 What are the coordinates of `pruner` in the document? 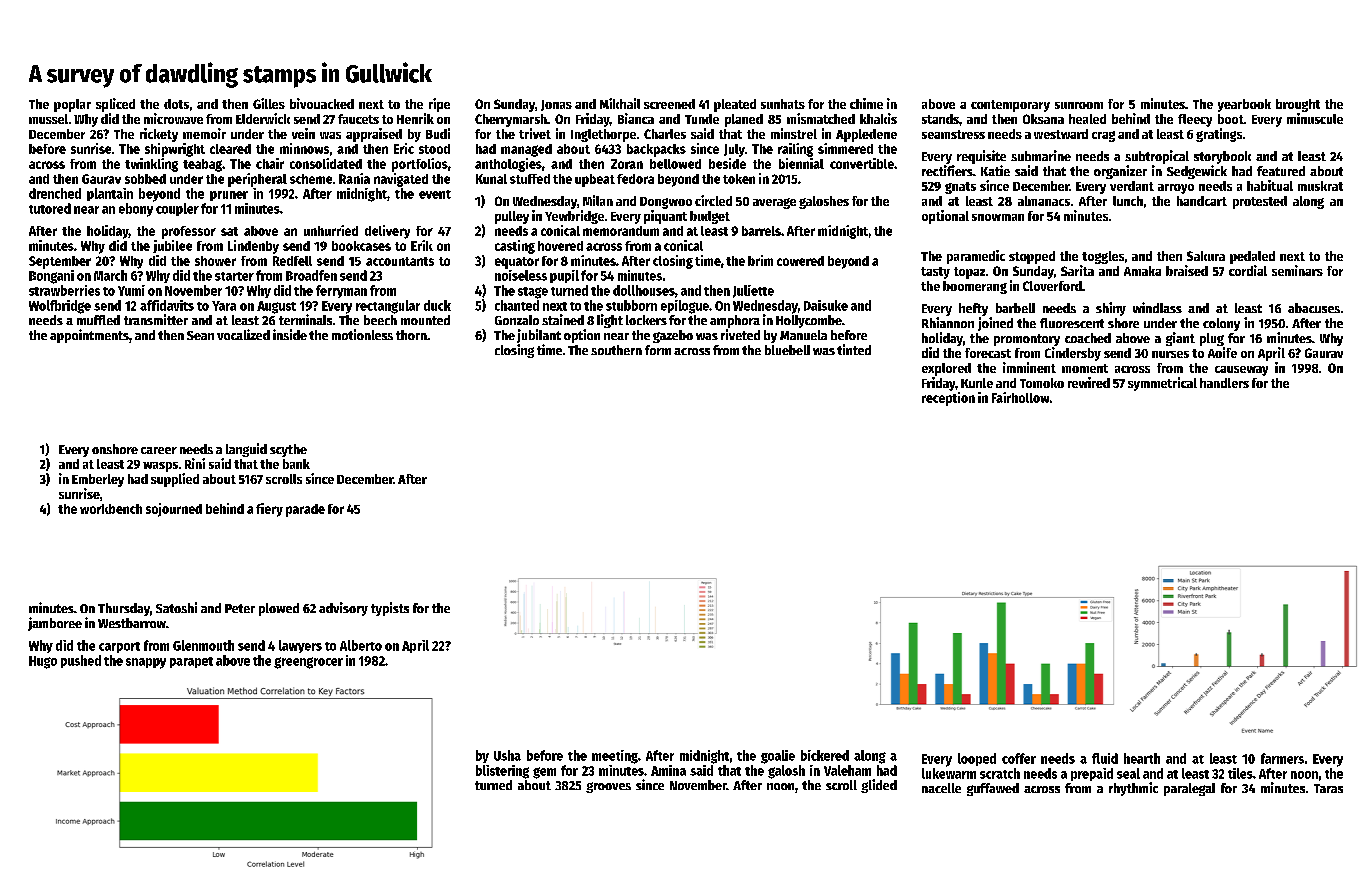 It's located at (229, 196).
